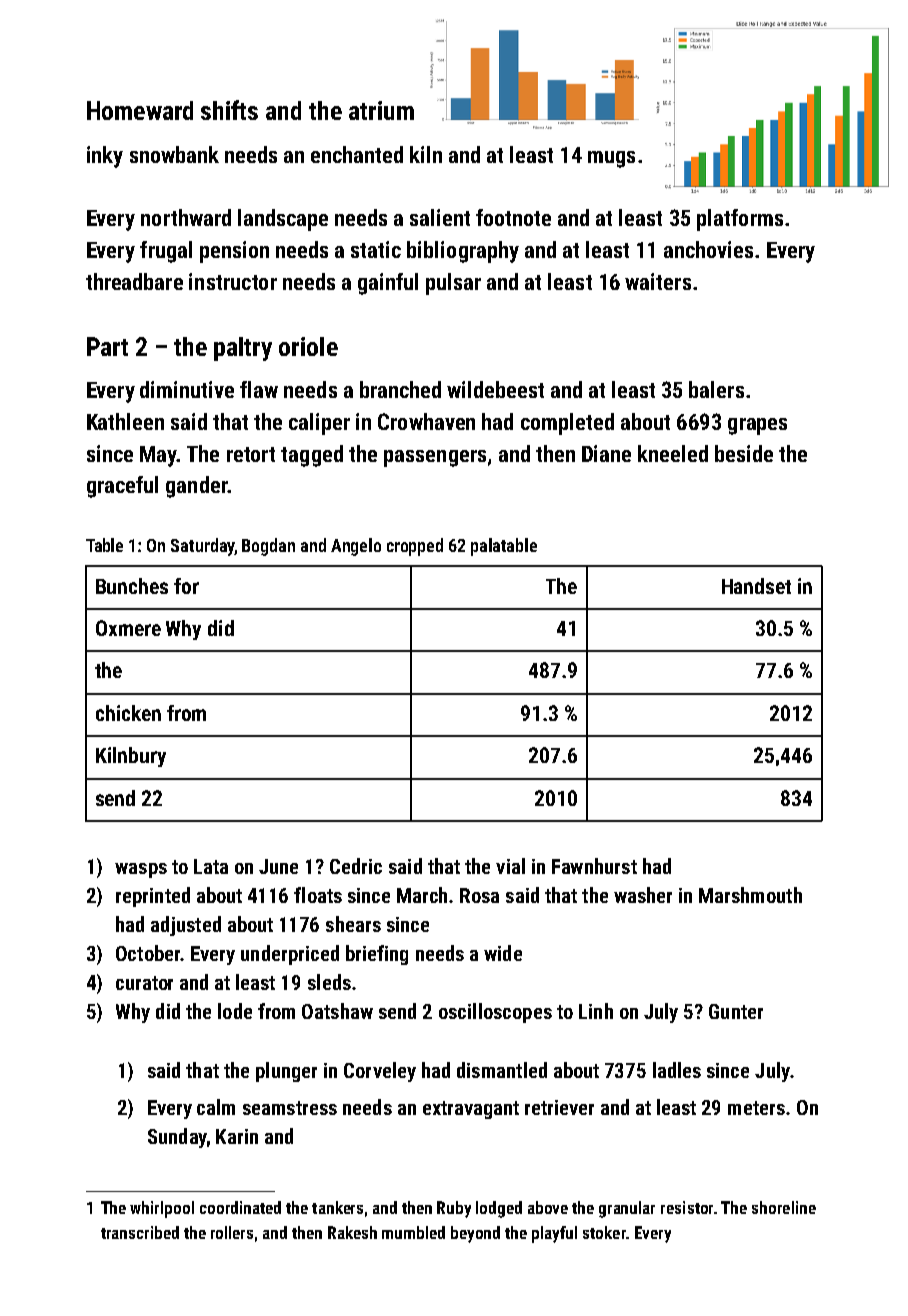  Describe the element at coordinates (128, 713) in the screenshot. I see `chicken` at that location.
